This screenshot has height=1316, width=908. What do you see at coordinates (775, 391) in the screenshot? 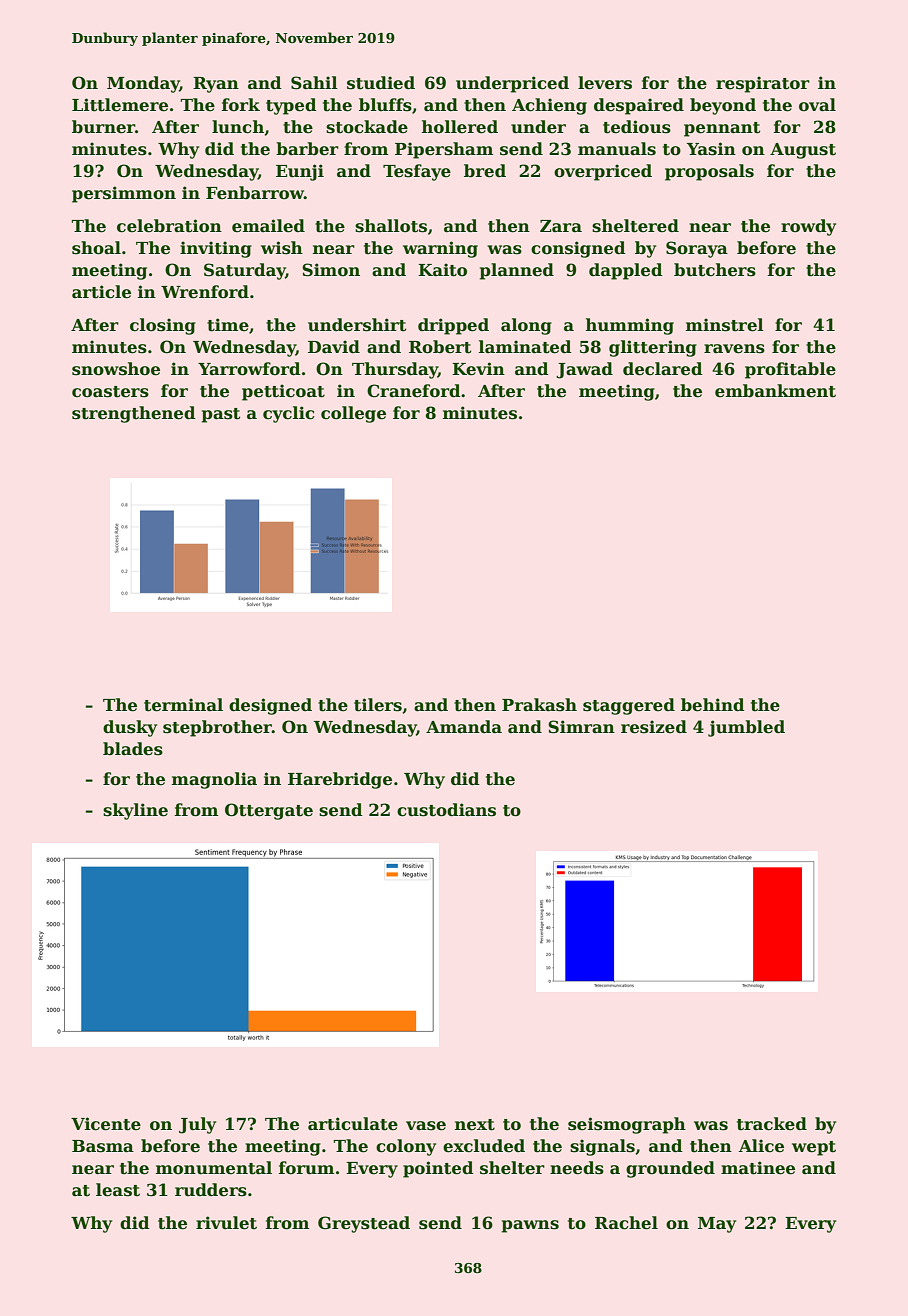
I see `embankment` at bounding box center [775, 391].
